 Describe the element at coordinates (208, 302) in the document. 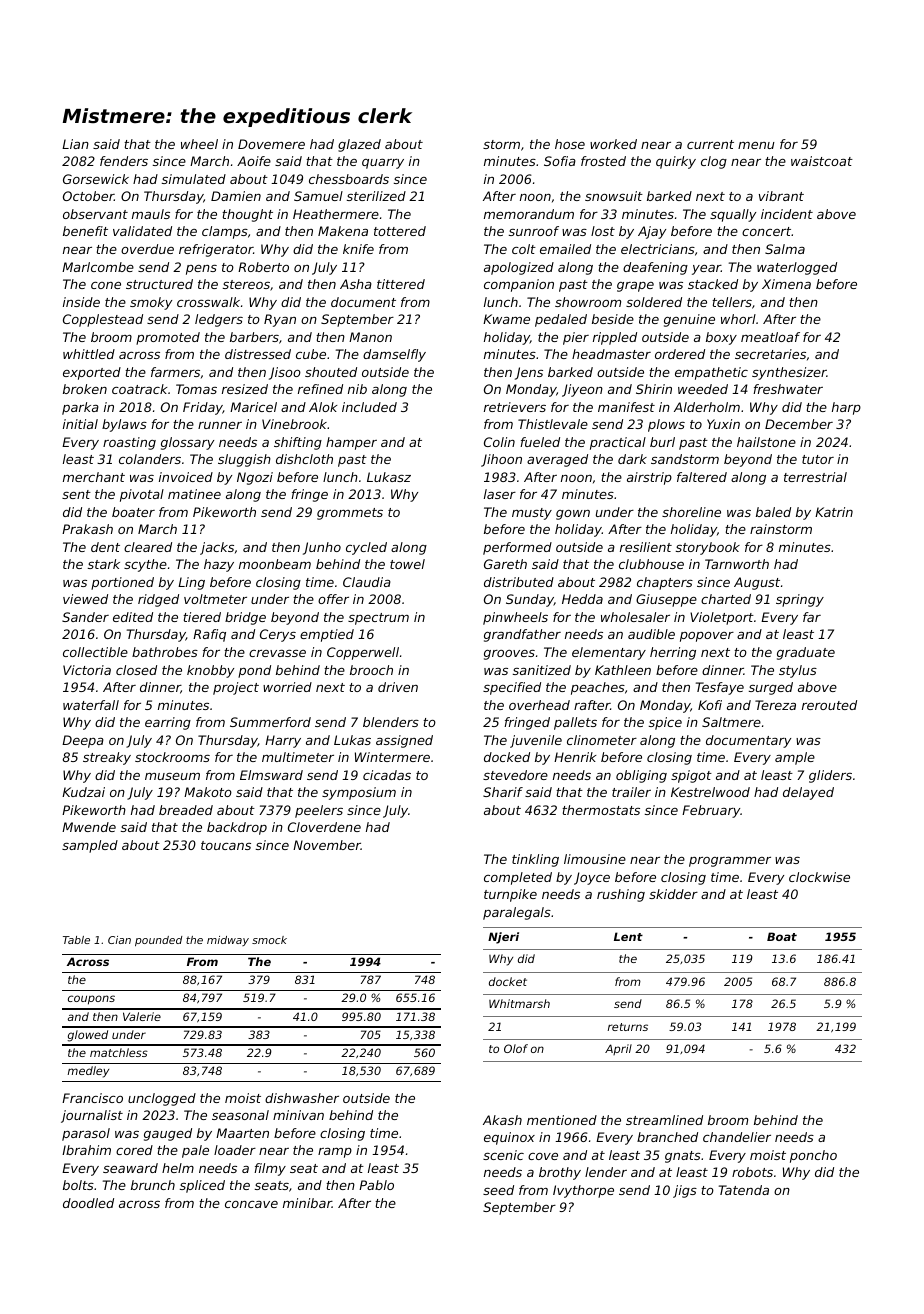

I see `crosswalk` at that location.
